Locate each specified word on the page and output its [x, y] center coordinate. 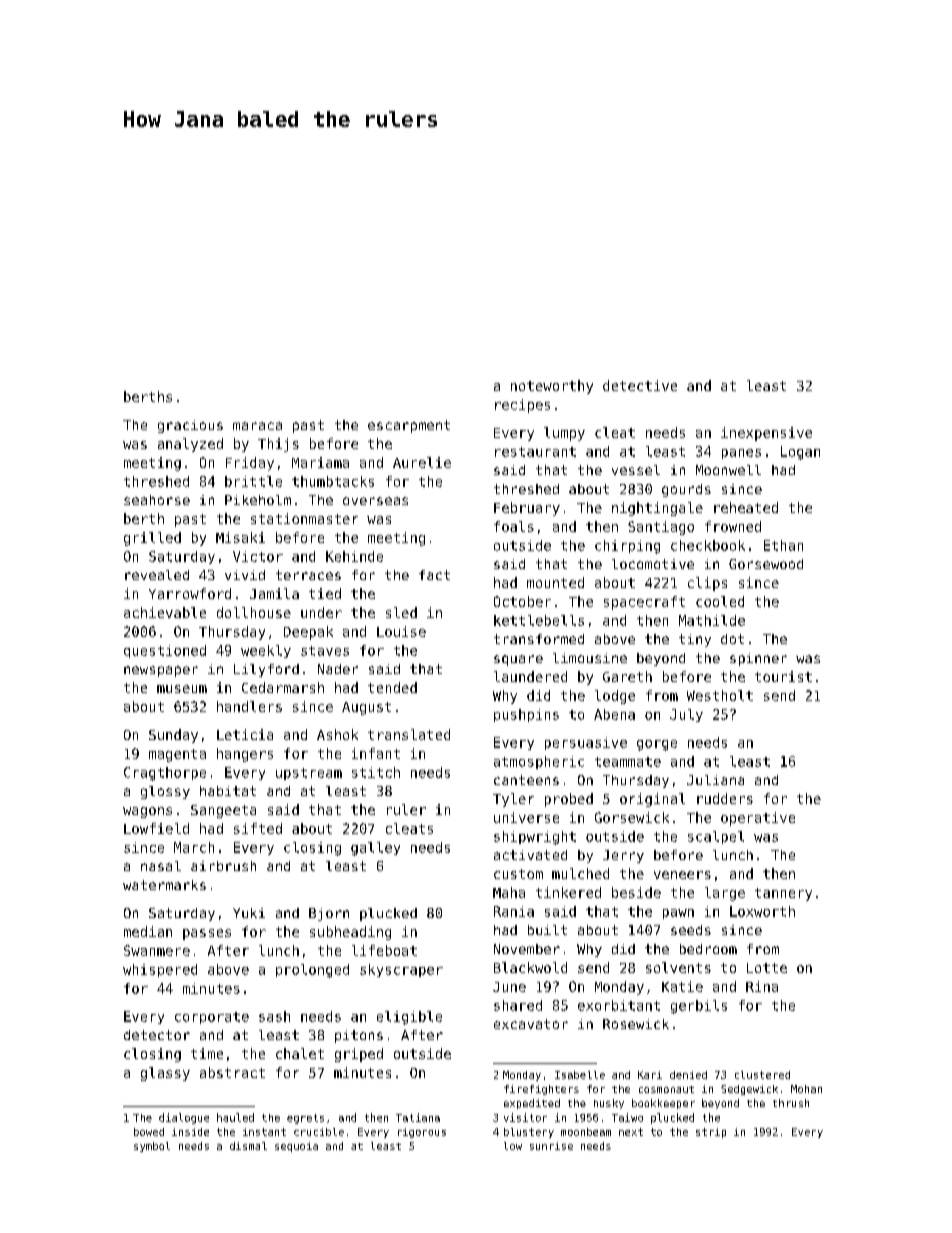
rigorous [422, 1133]
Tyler [513, 800]
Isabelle [580, 1075]
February [527, 509]
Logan [800, 453]
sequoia [296, 1147]
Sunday [173, 736]
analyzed [190, 445]
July [686, 715]
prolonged [312, 971]
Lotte [767, 968]
